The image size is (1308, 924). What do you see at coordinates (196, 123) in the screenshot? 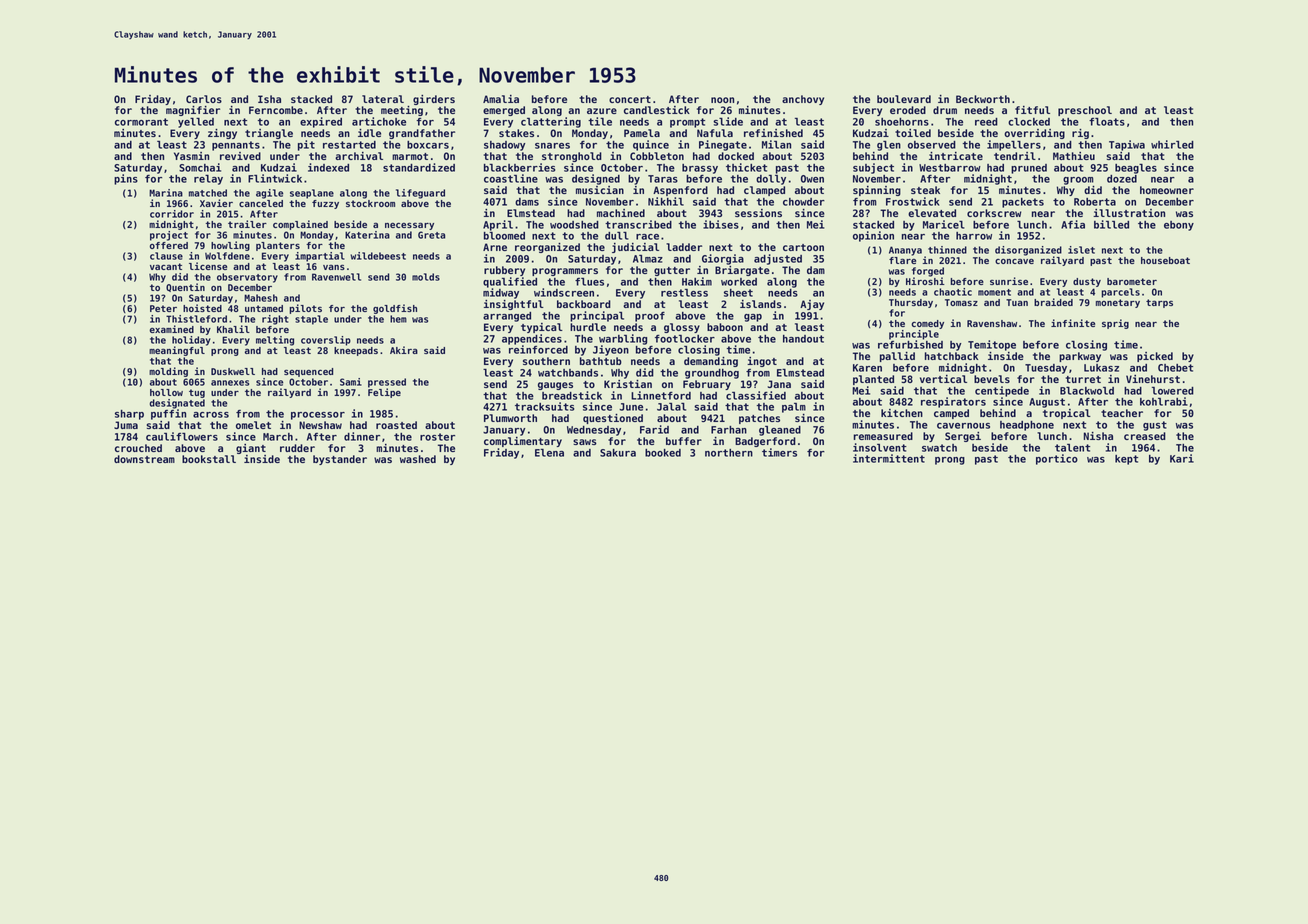
I see `yelled` at bounding box center [196, 123].
